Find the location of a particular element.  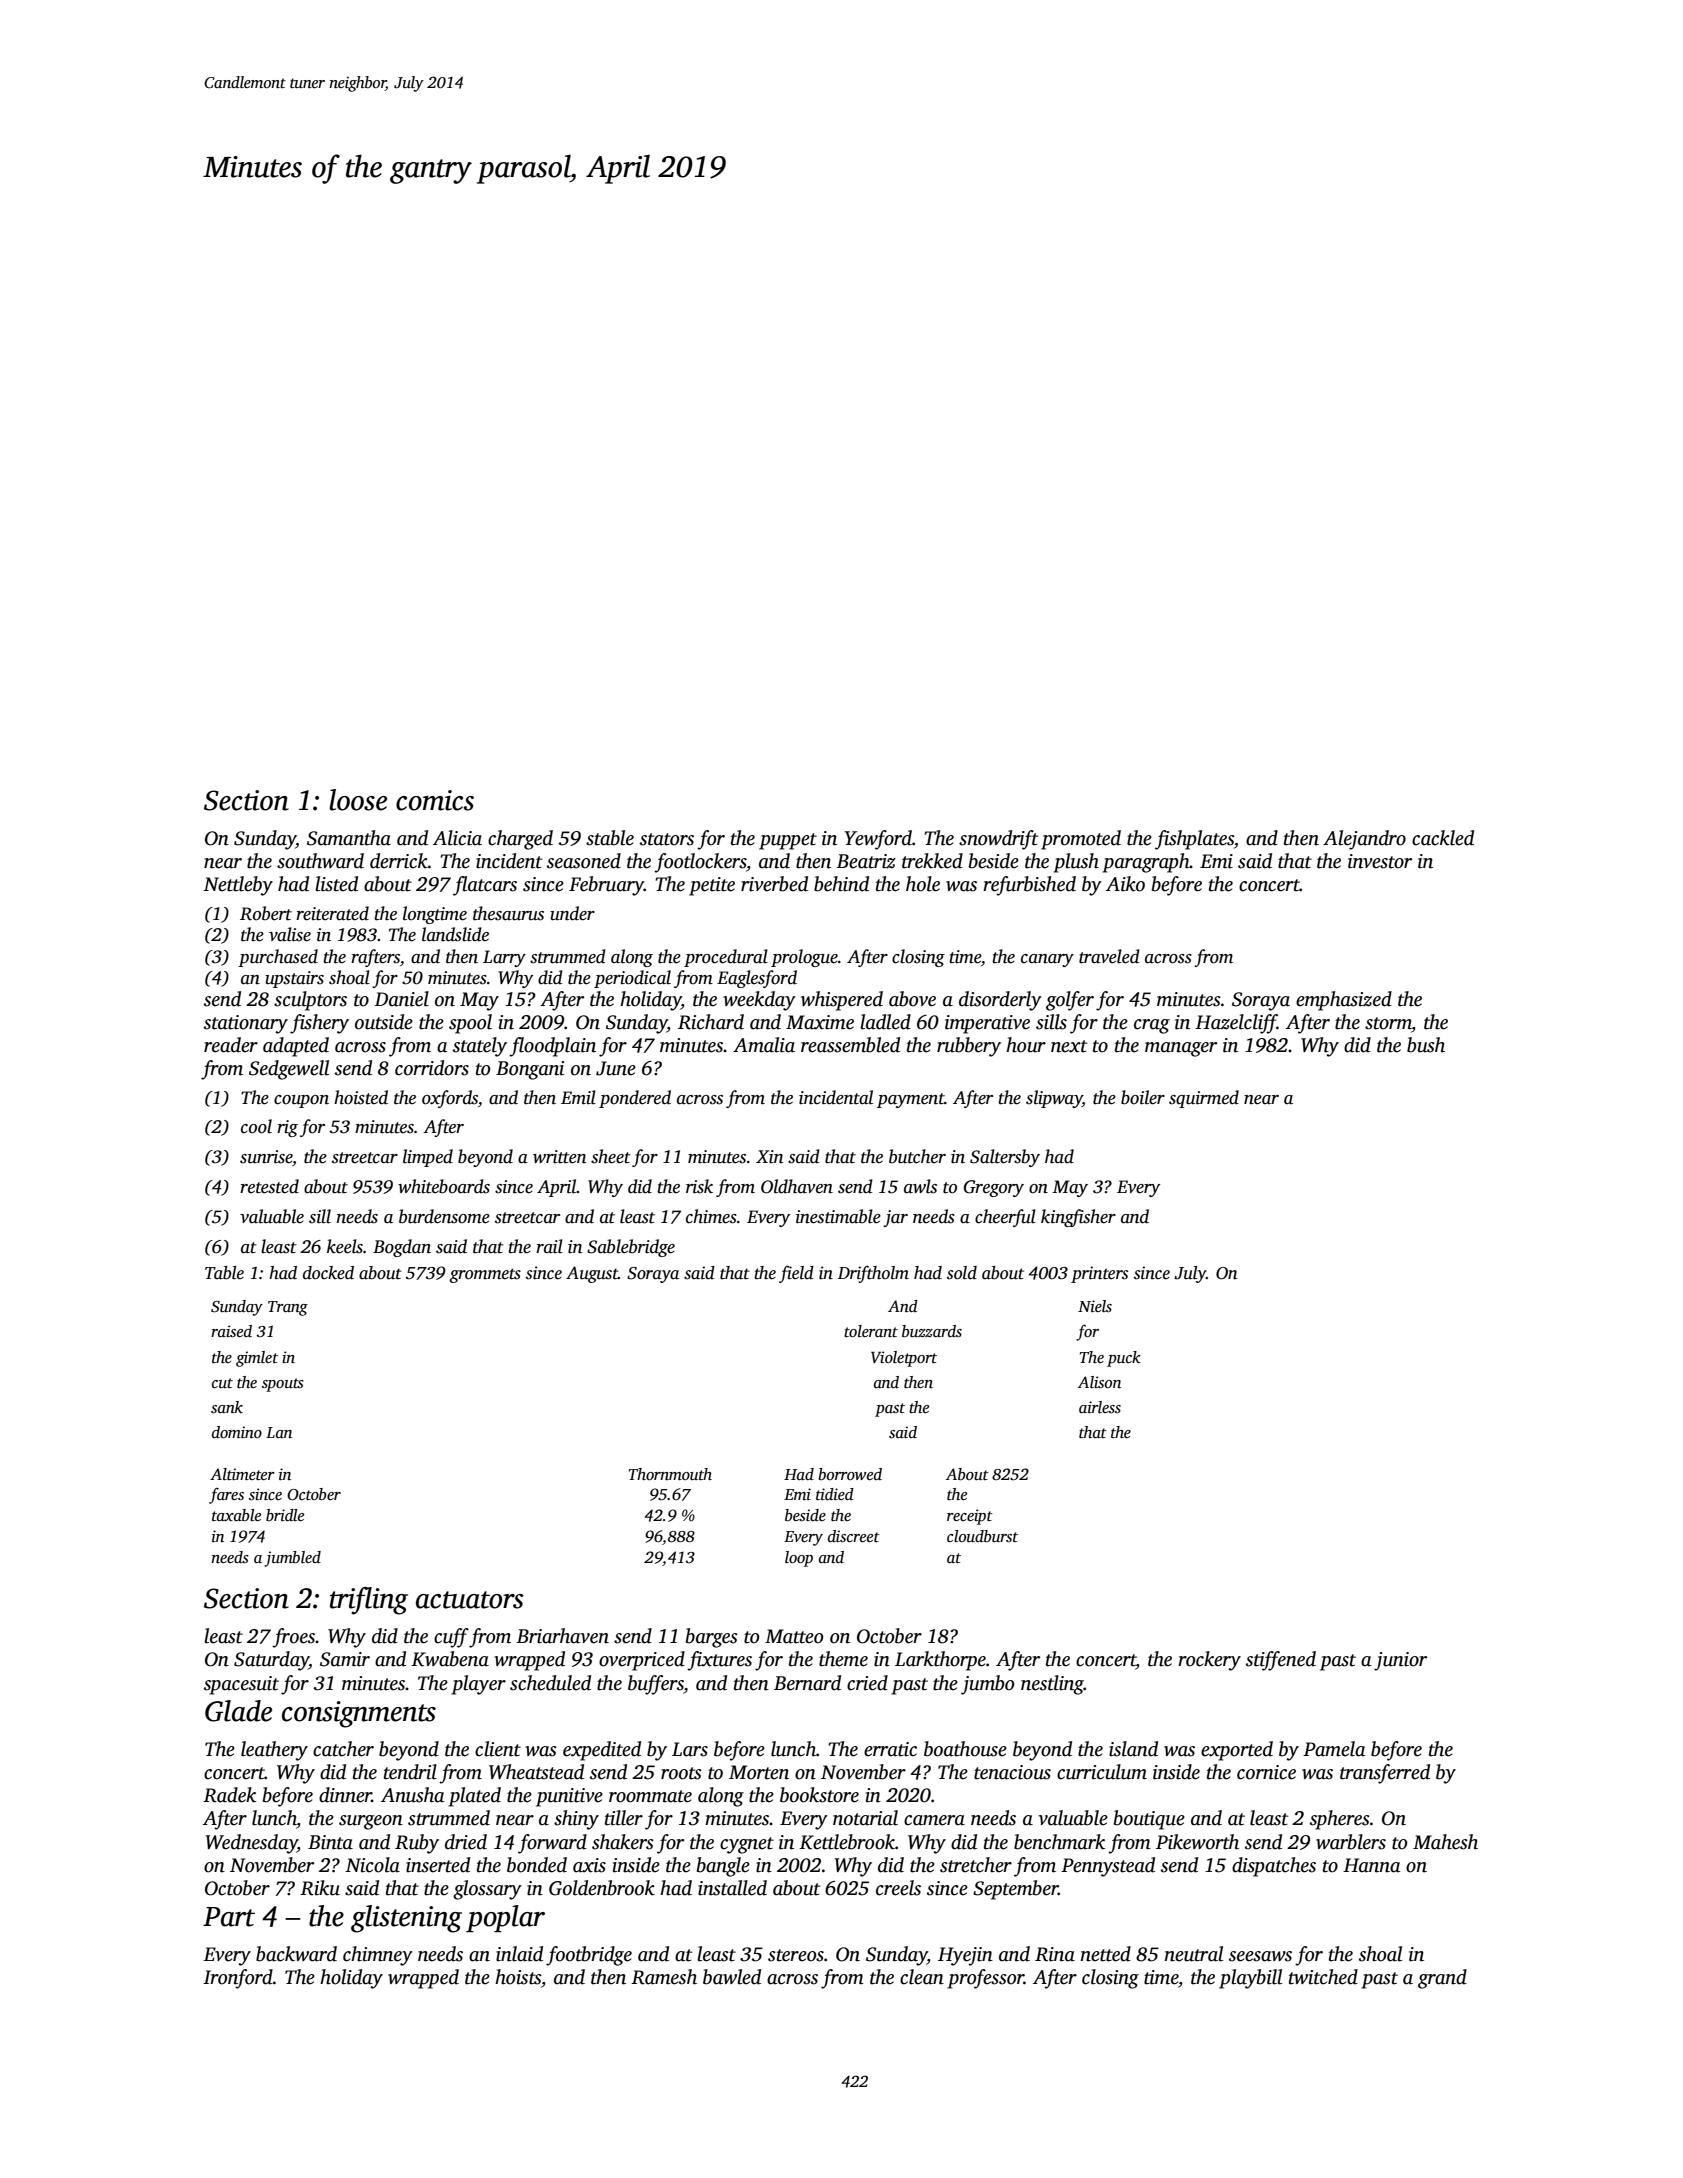

junior is located at coordinates (1400, 1661).
